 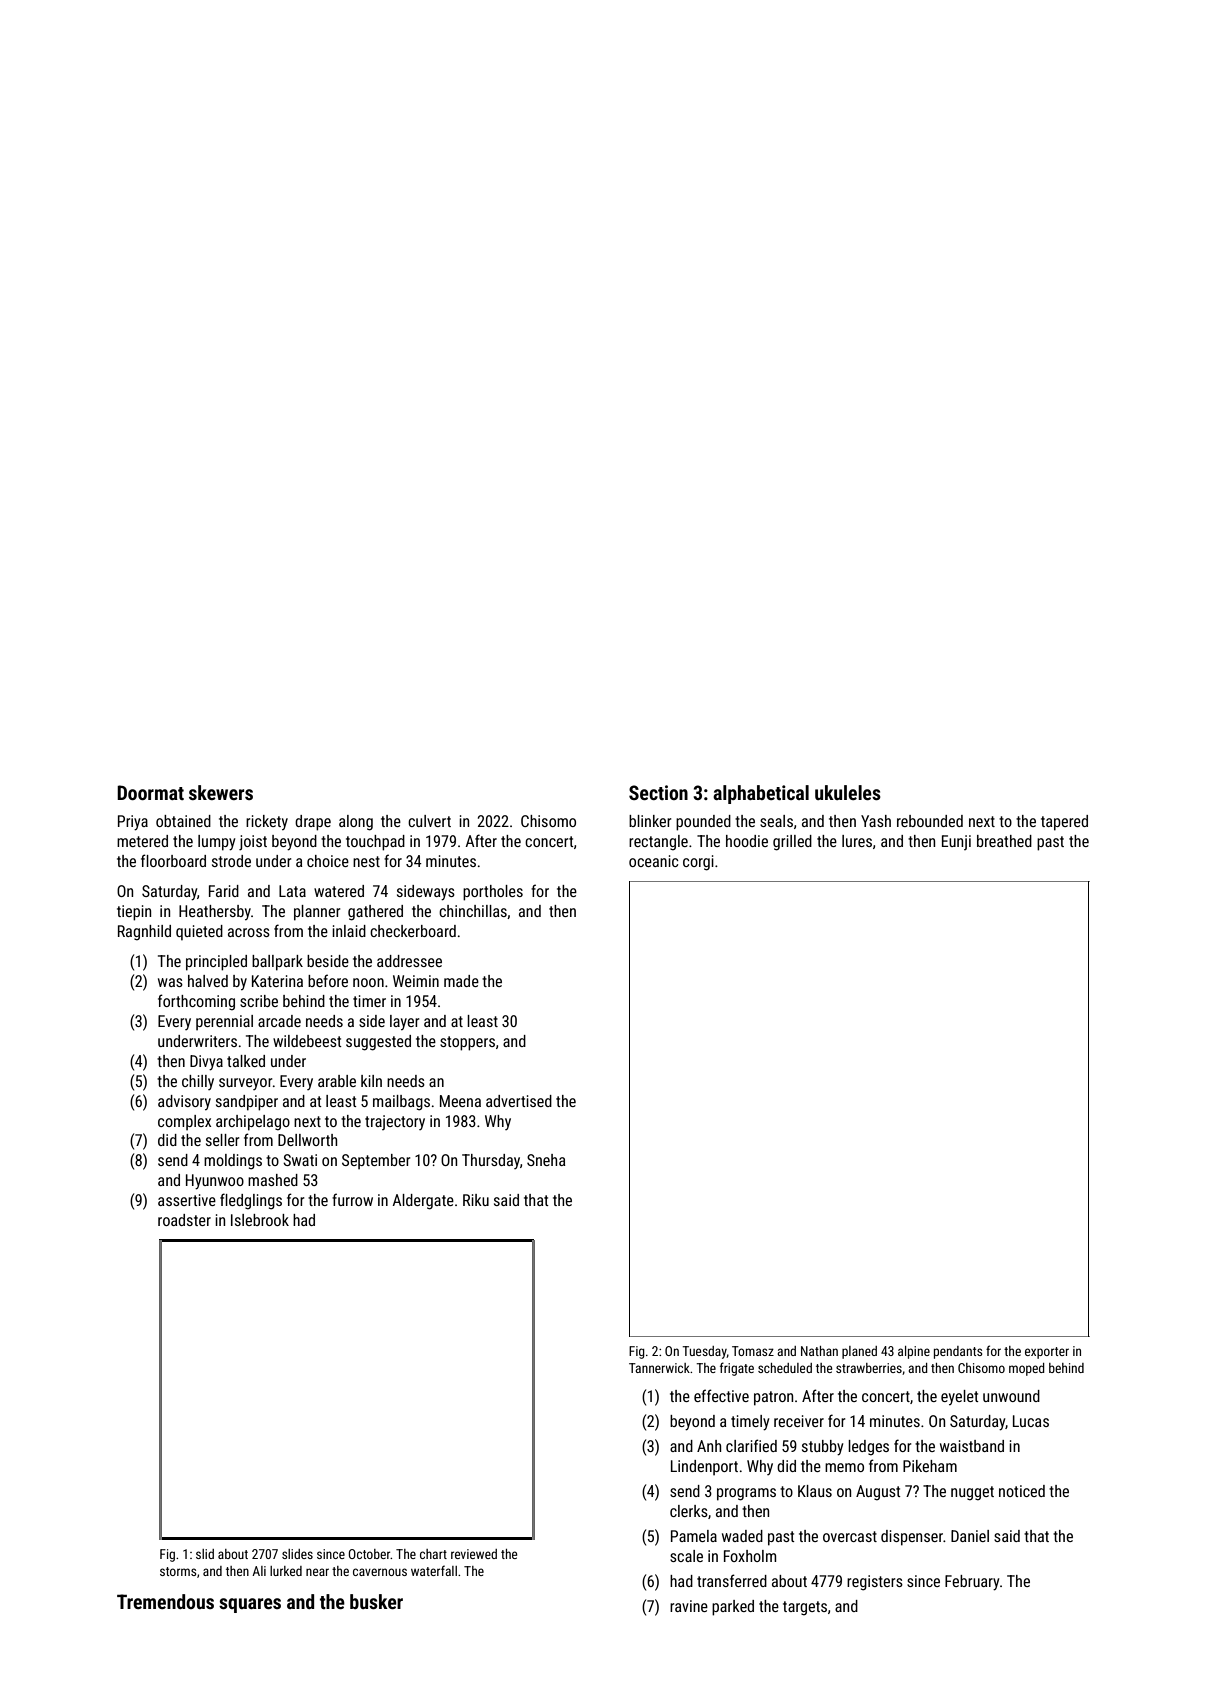 I want to click on targets, so click(x=805, y=1608).
